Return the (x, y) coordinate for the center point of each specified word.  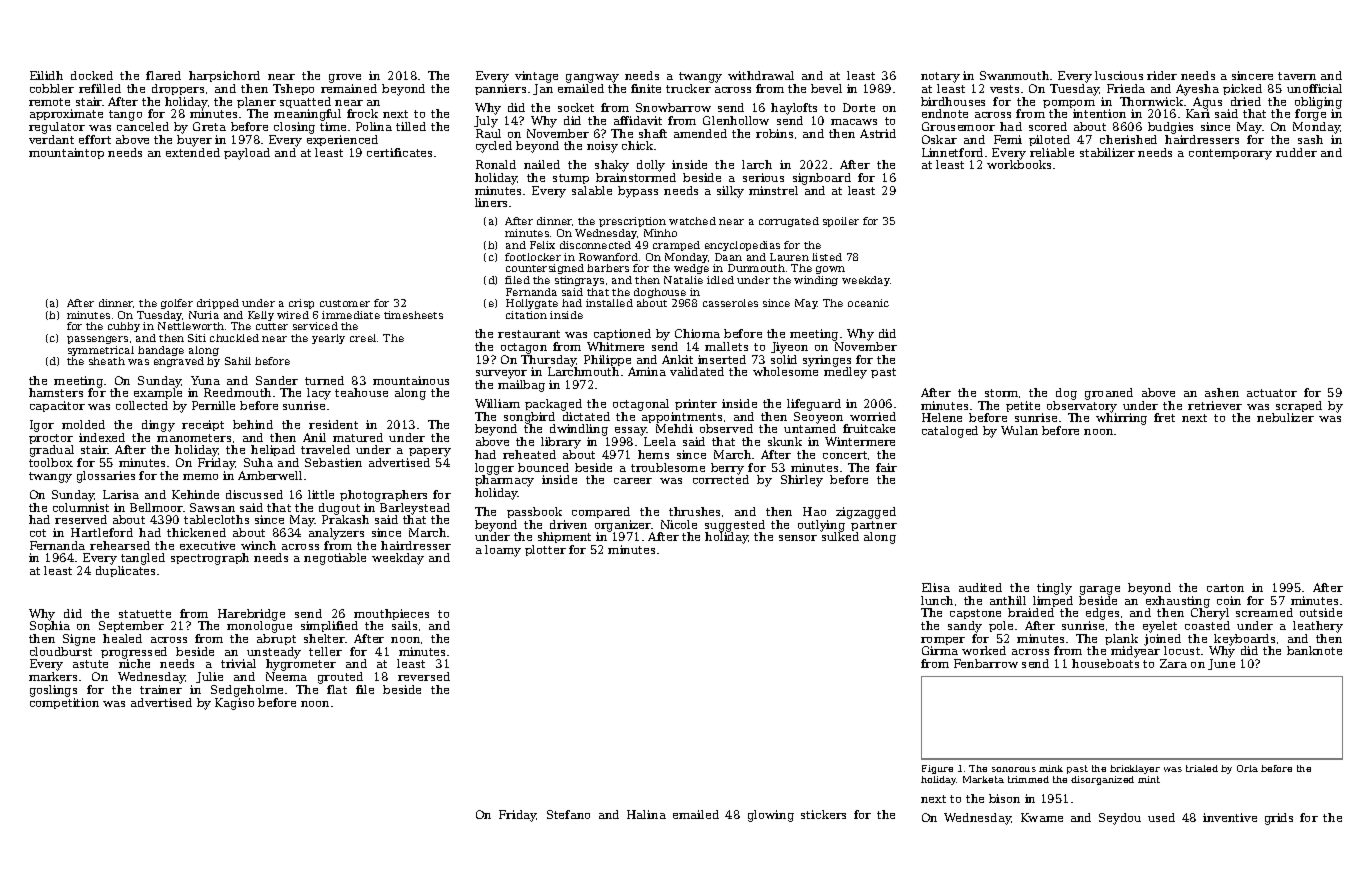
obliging (1318, 103)
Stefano (568, 814)
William (497, 403)
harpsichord (224, 76)
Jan (543, 89)
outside (1321, 612)
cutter (272, 326)
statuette (145, 614)
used (1161, 817)
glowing (771, 816)
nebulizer (1285, 417)
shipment (564, 537)
